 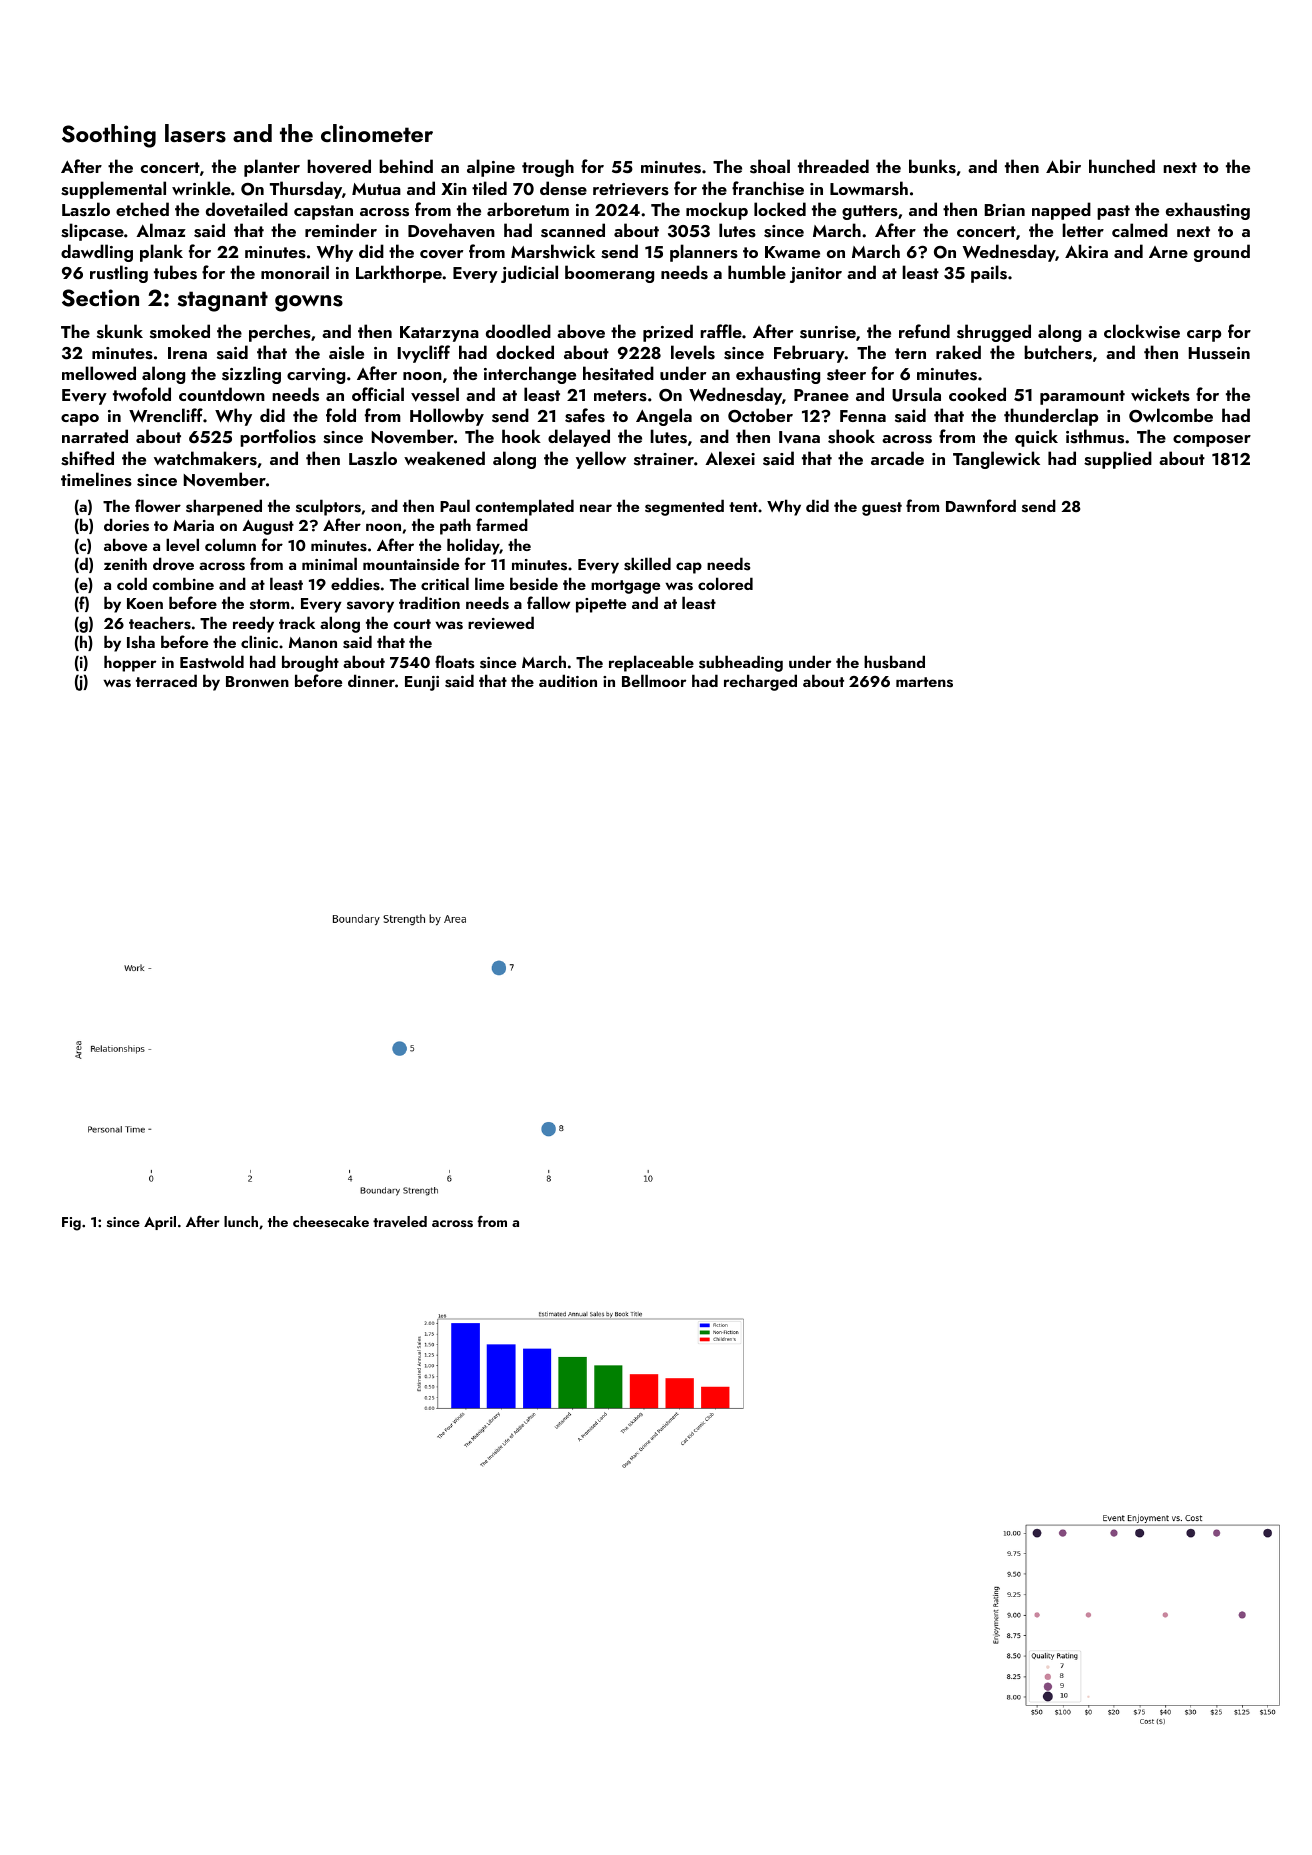 I want to click on judicial, so click(x=529, y=274).
